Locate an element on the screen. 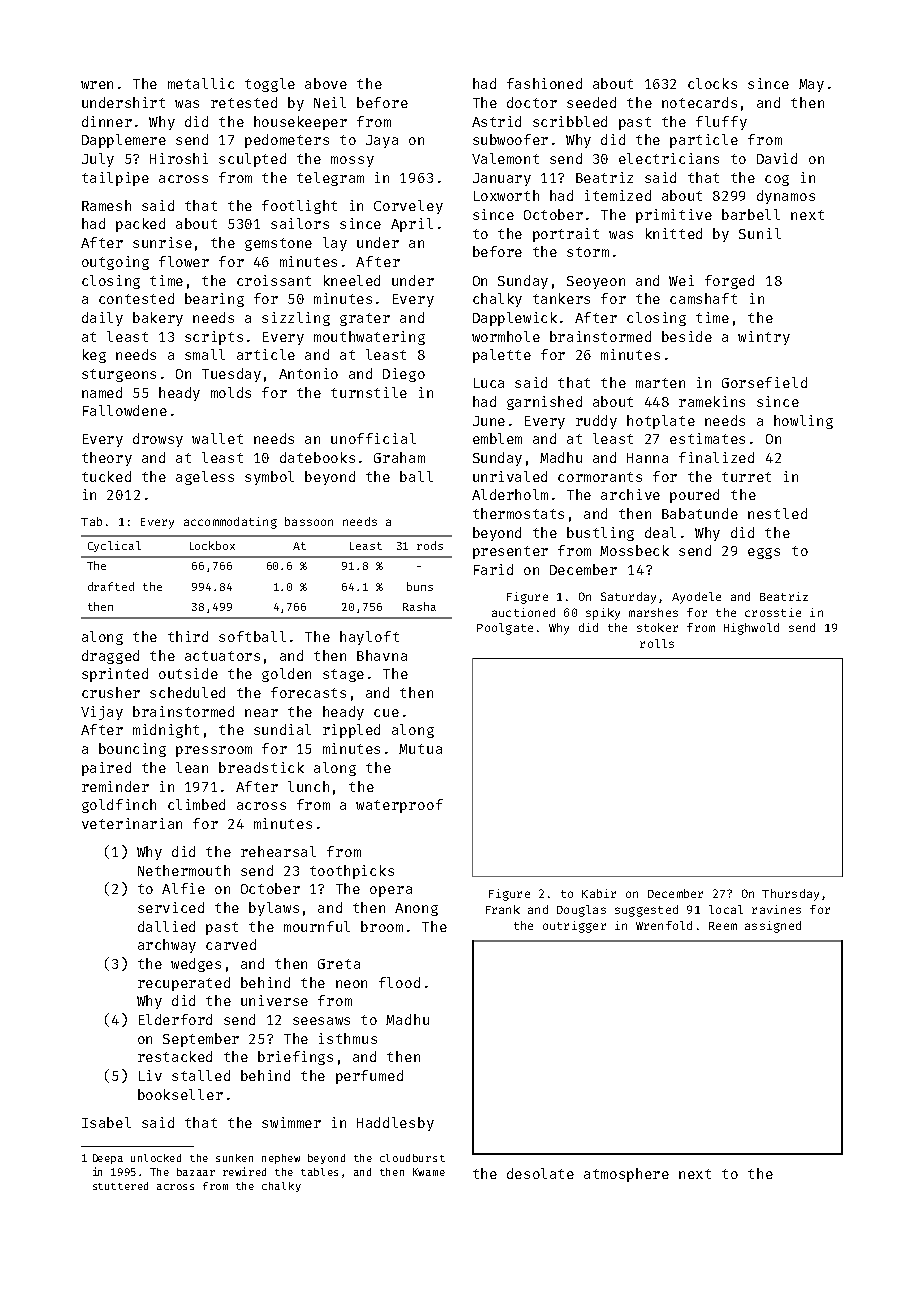 This screenshot has height=1308, width=924. Hiroshi is located at coordinates (179, 158).
